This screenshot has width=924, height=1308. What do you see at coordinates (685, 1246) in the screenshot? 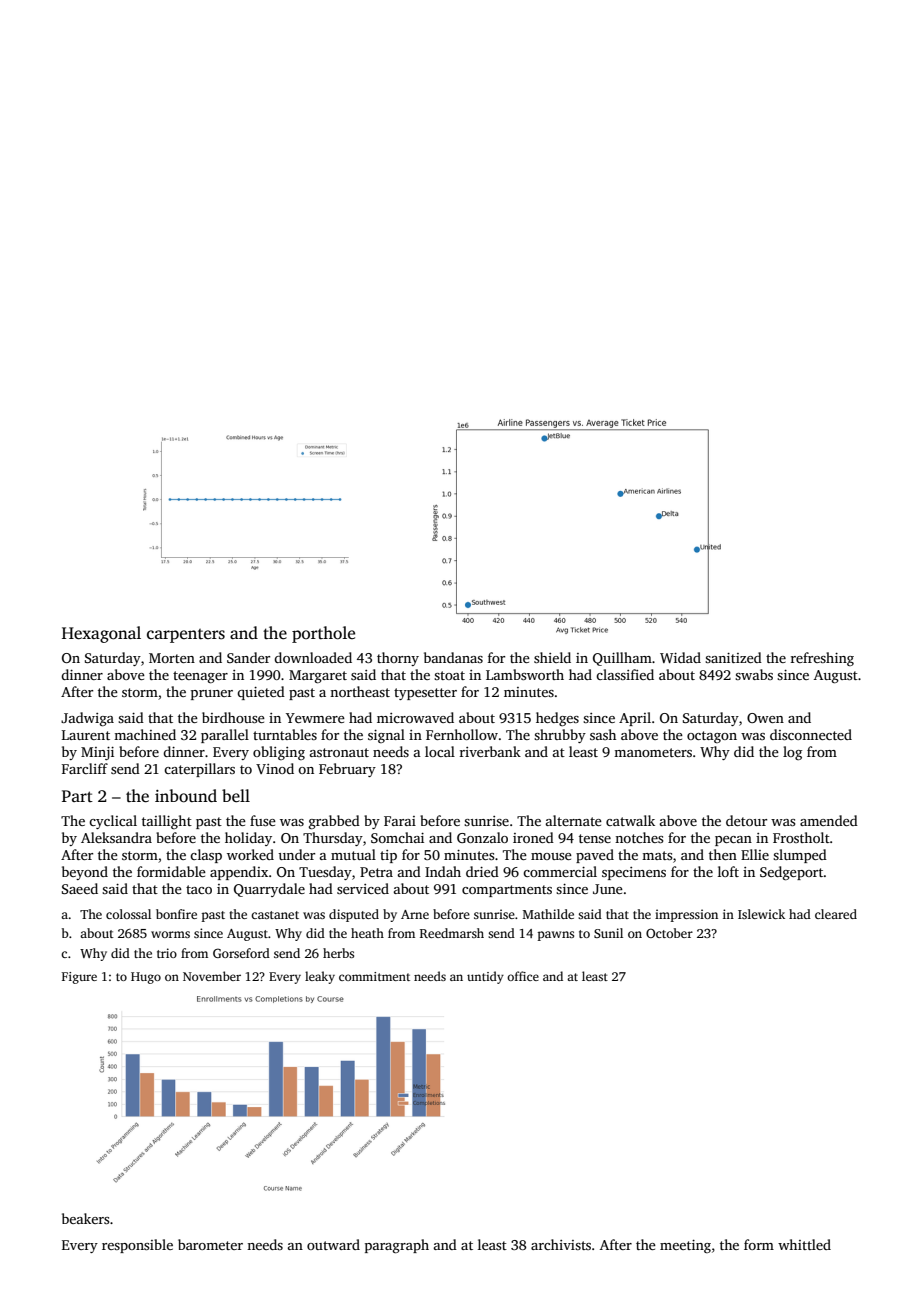
I see `meeting` at bounding box center [685, 1246].
